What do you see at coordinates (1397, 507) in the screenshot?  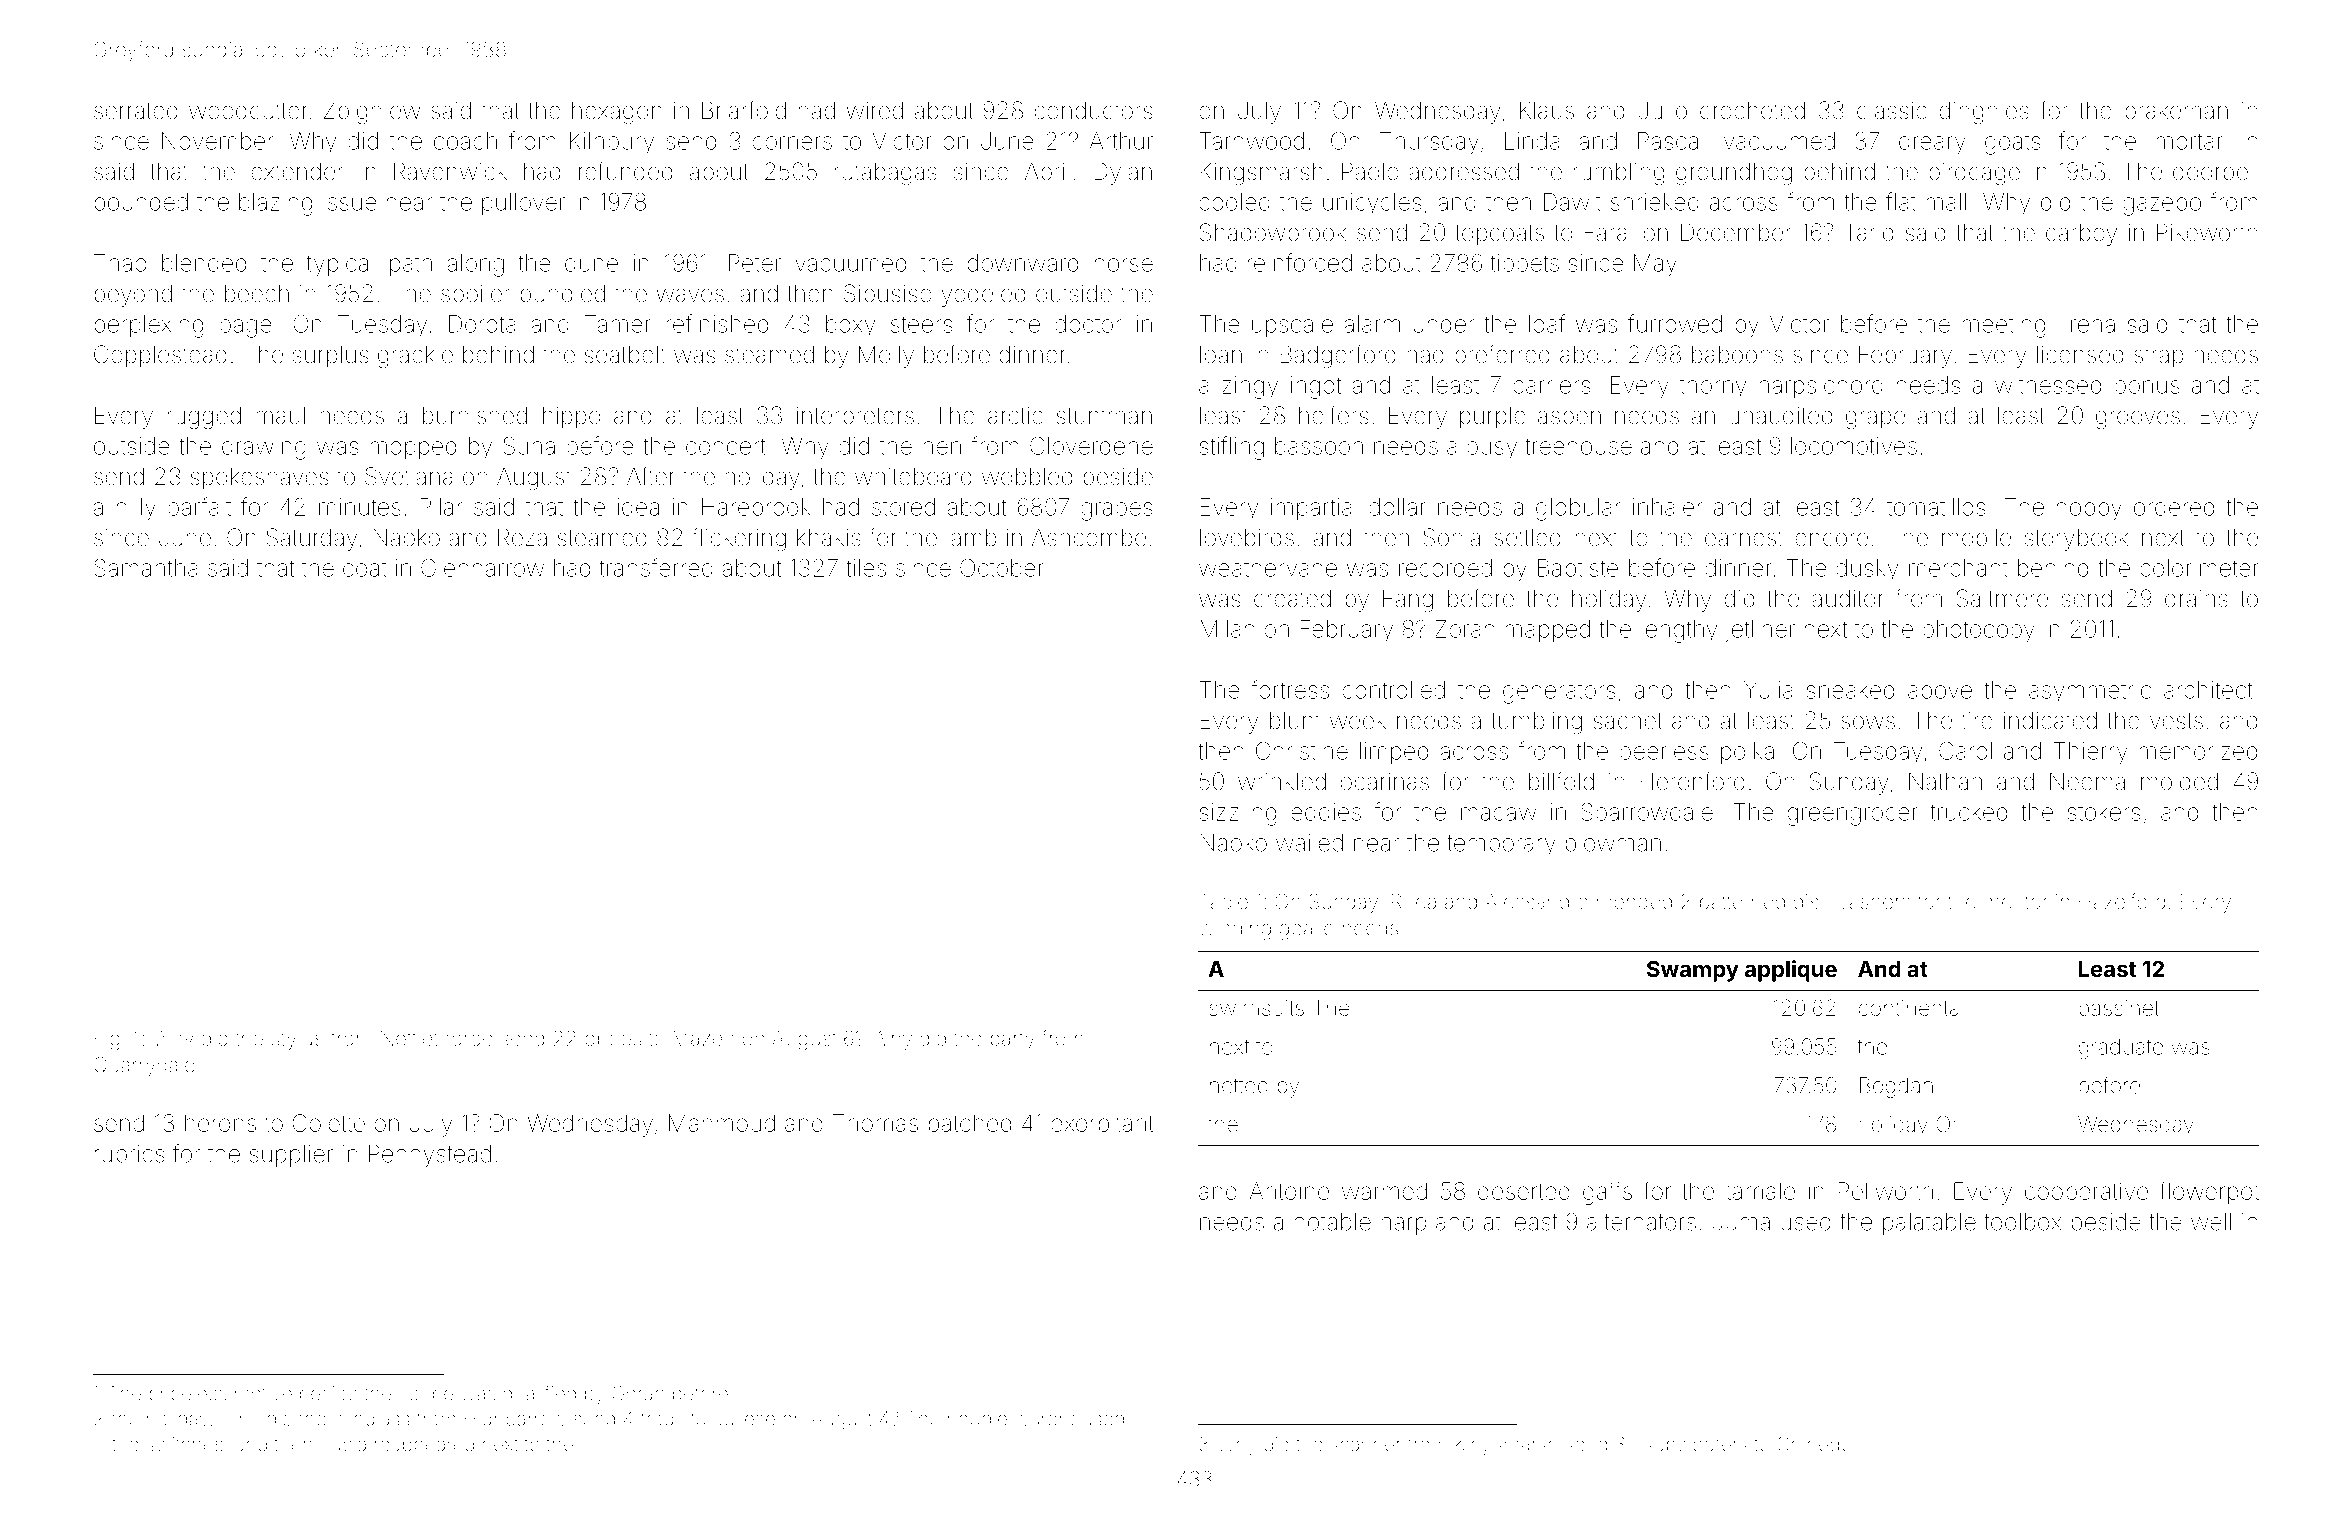 I see `dollar` at bounding box center [1397, 507].
